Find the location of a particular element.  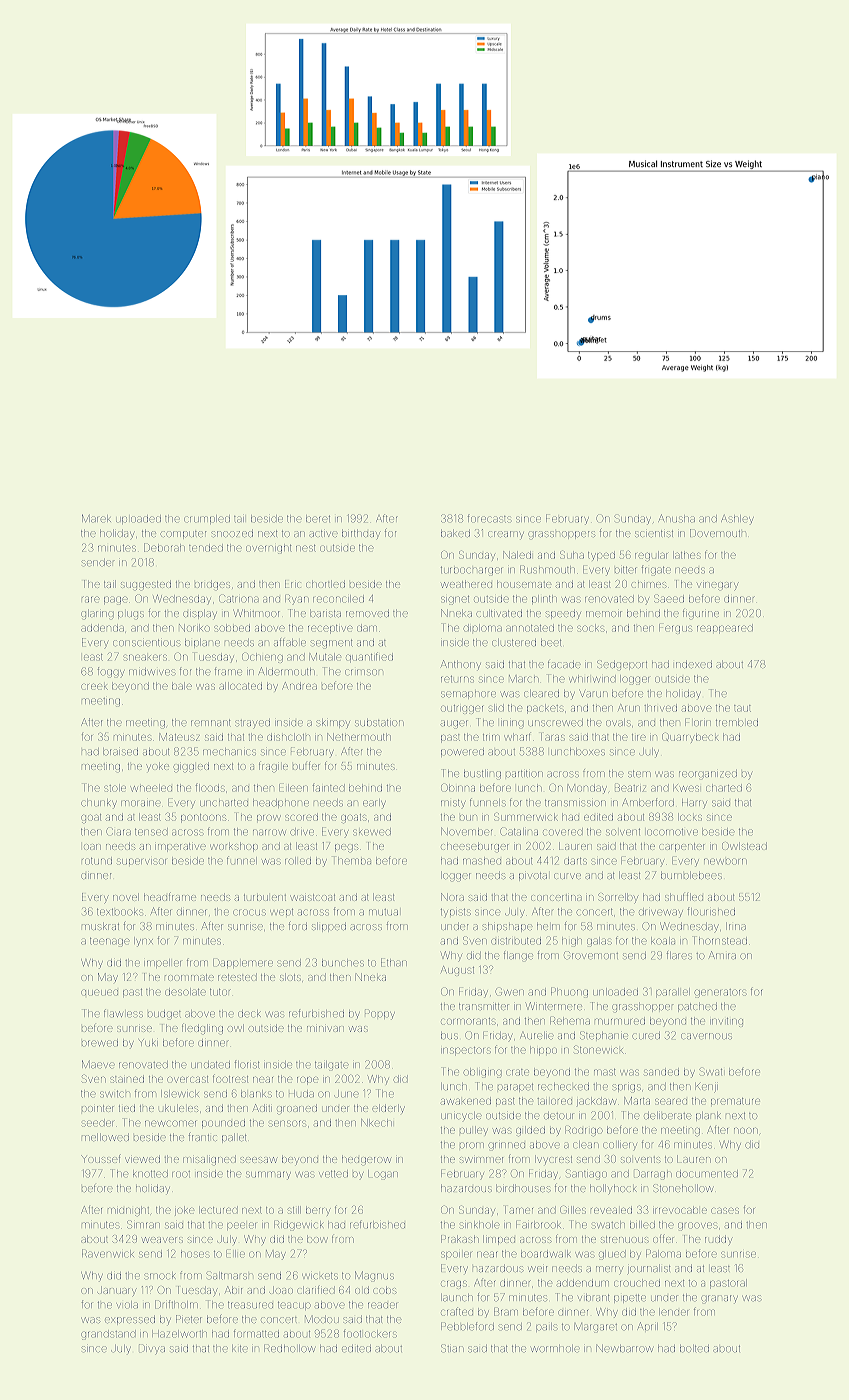

grandstand is located at coordinates (108, 1335).
